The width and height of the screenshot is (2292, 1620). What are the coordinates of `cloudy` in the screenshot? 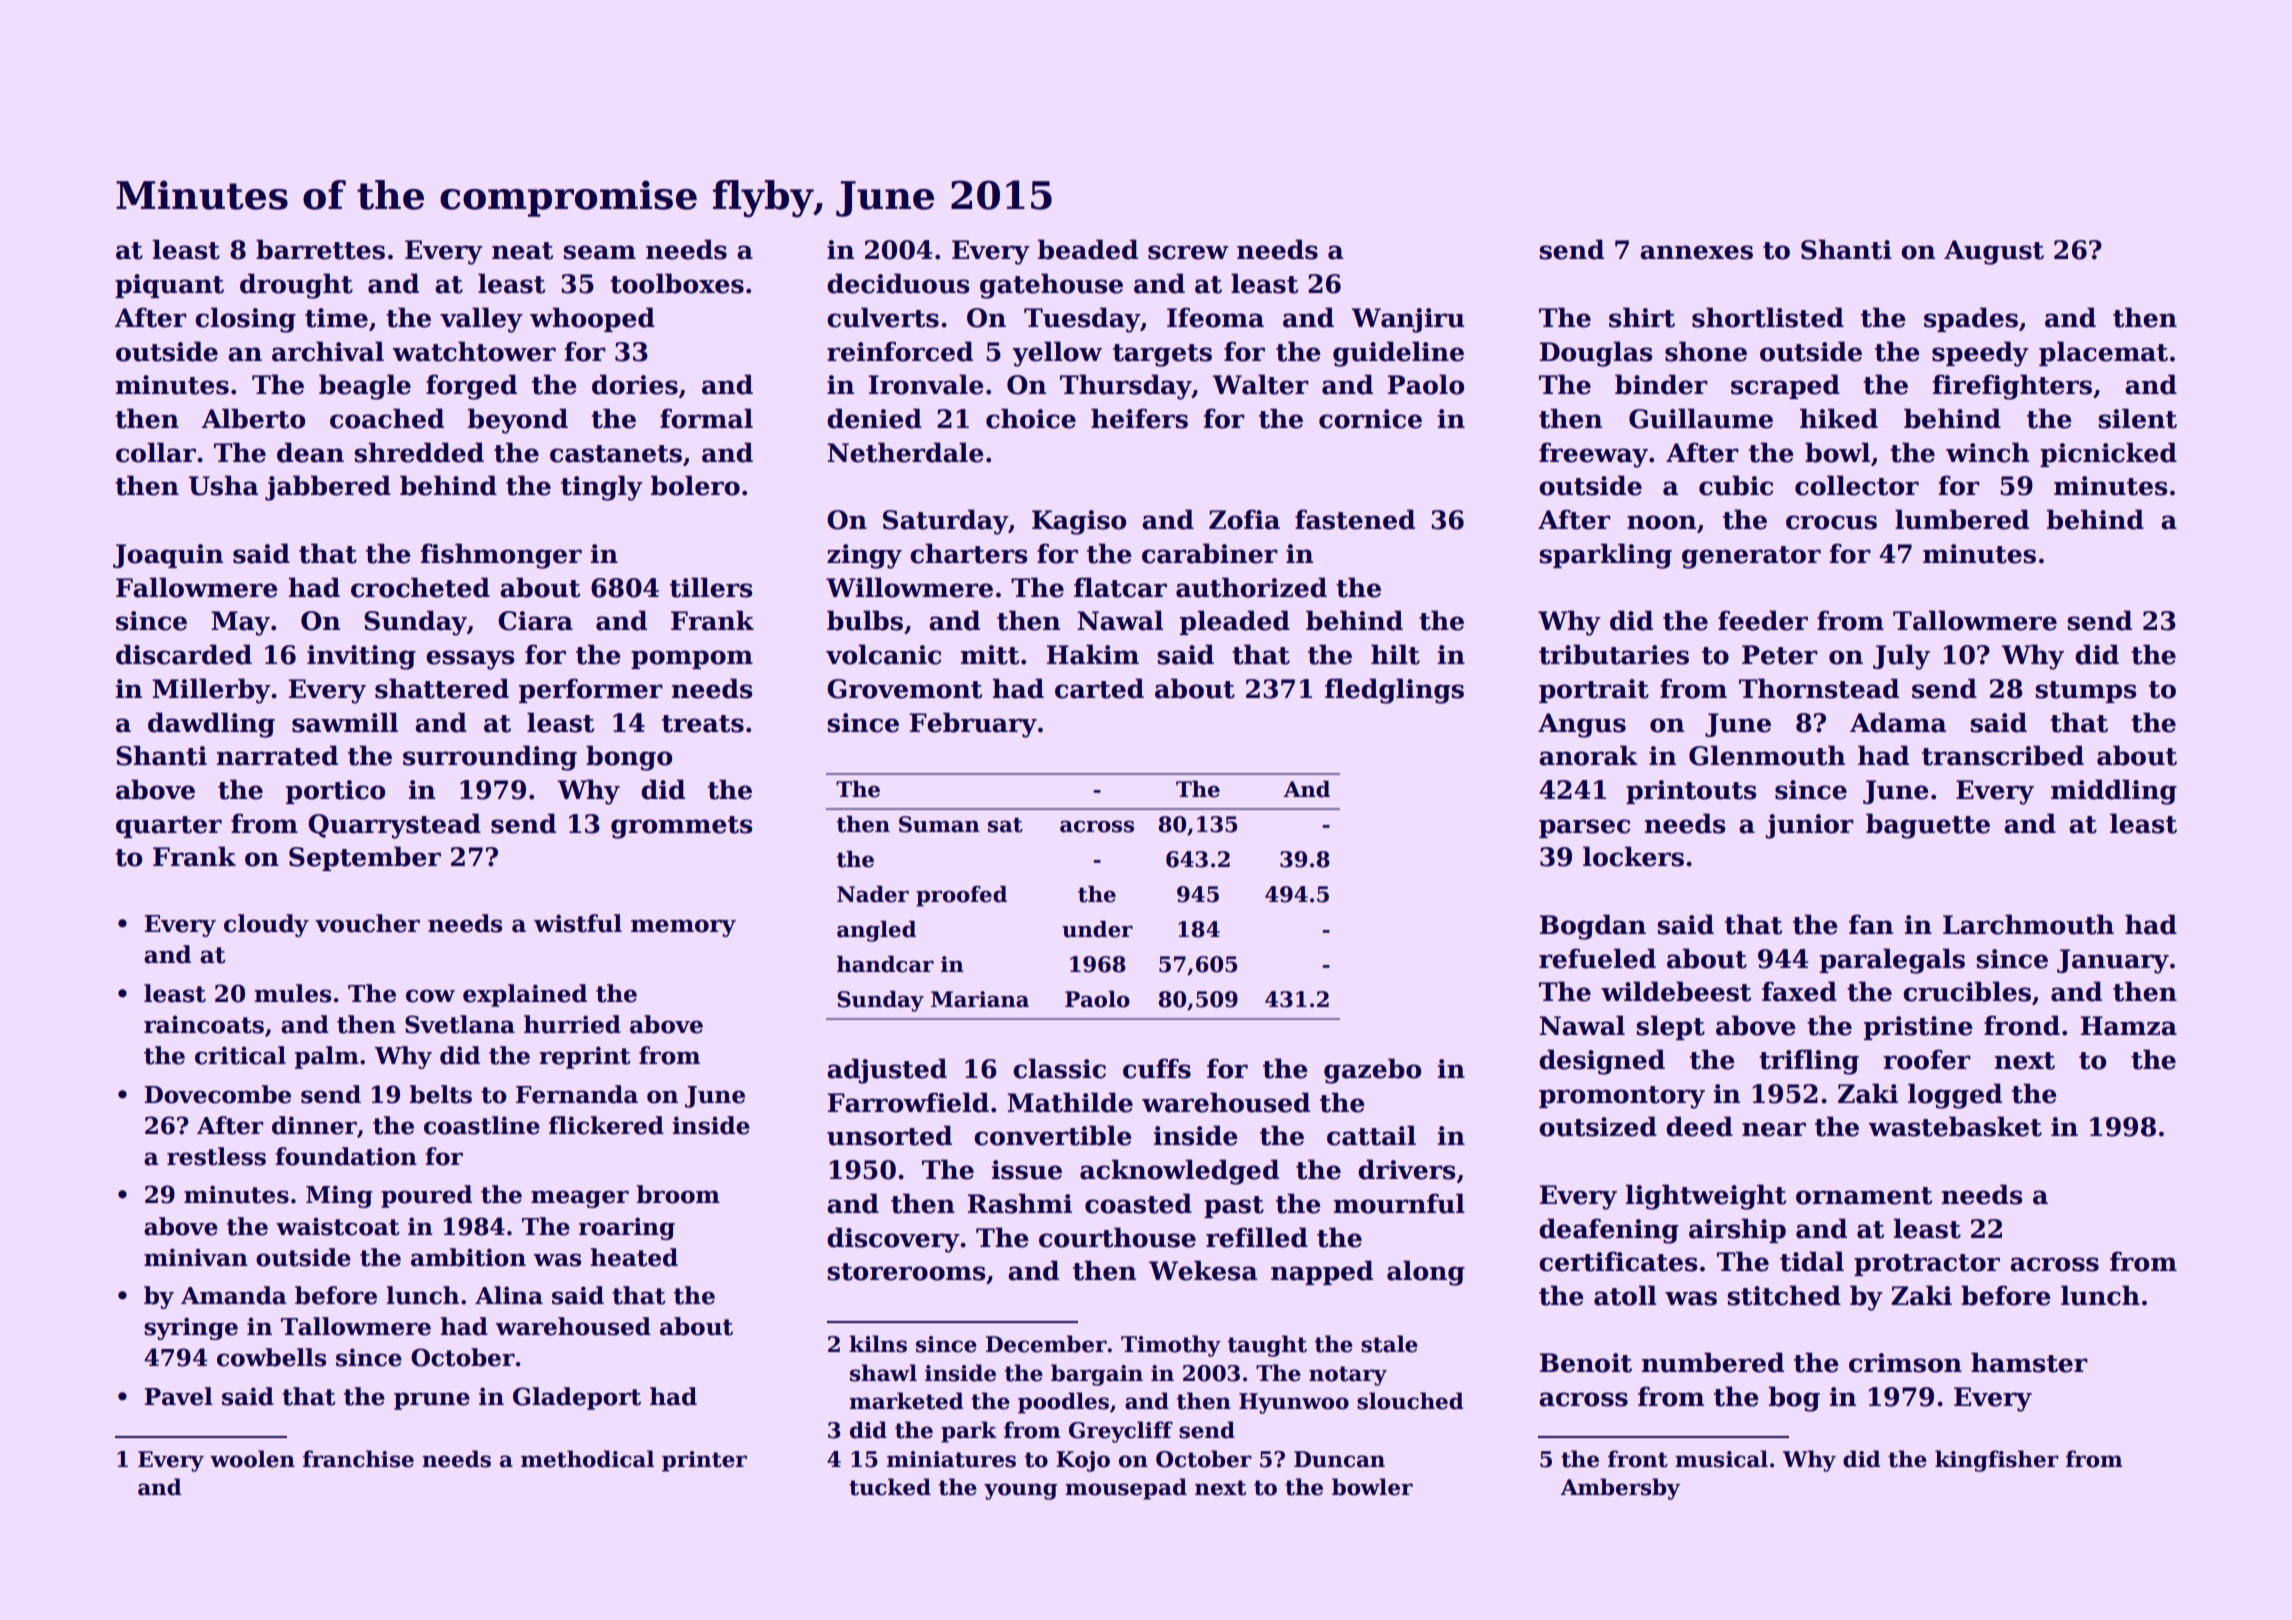 It's located at (266, 925).
